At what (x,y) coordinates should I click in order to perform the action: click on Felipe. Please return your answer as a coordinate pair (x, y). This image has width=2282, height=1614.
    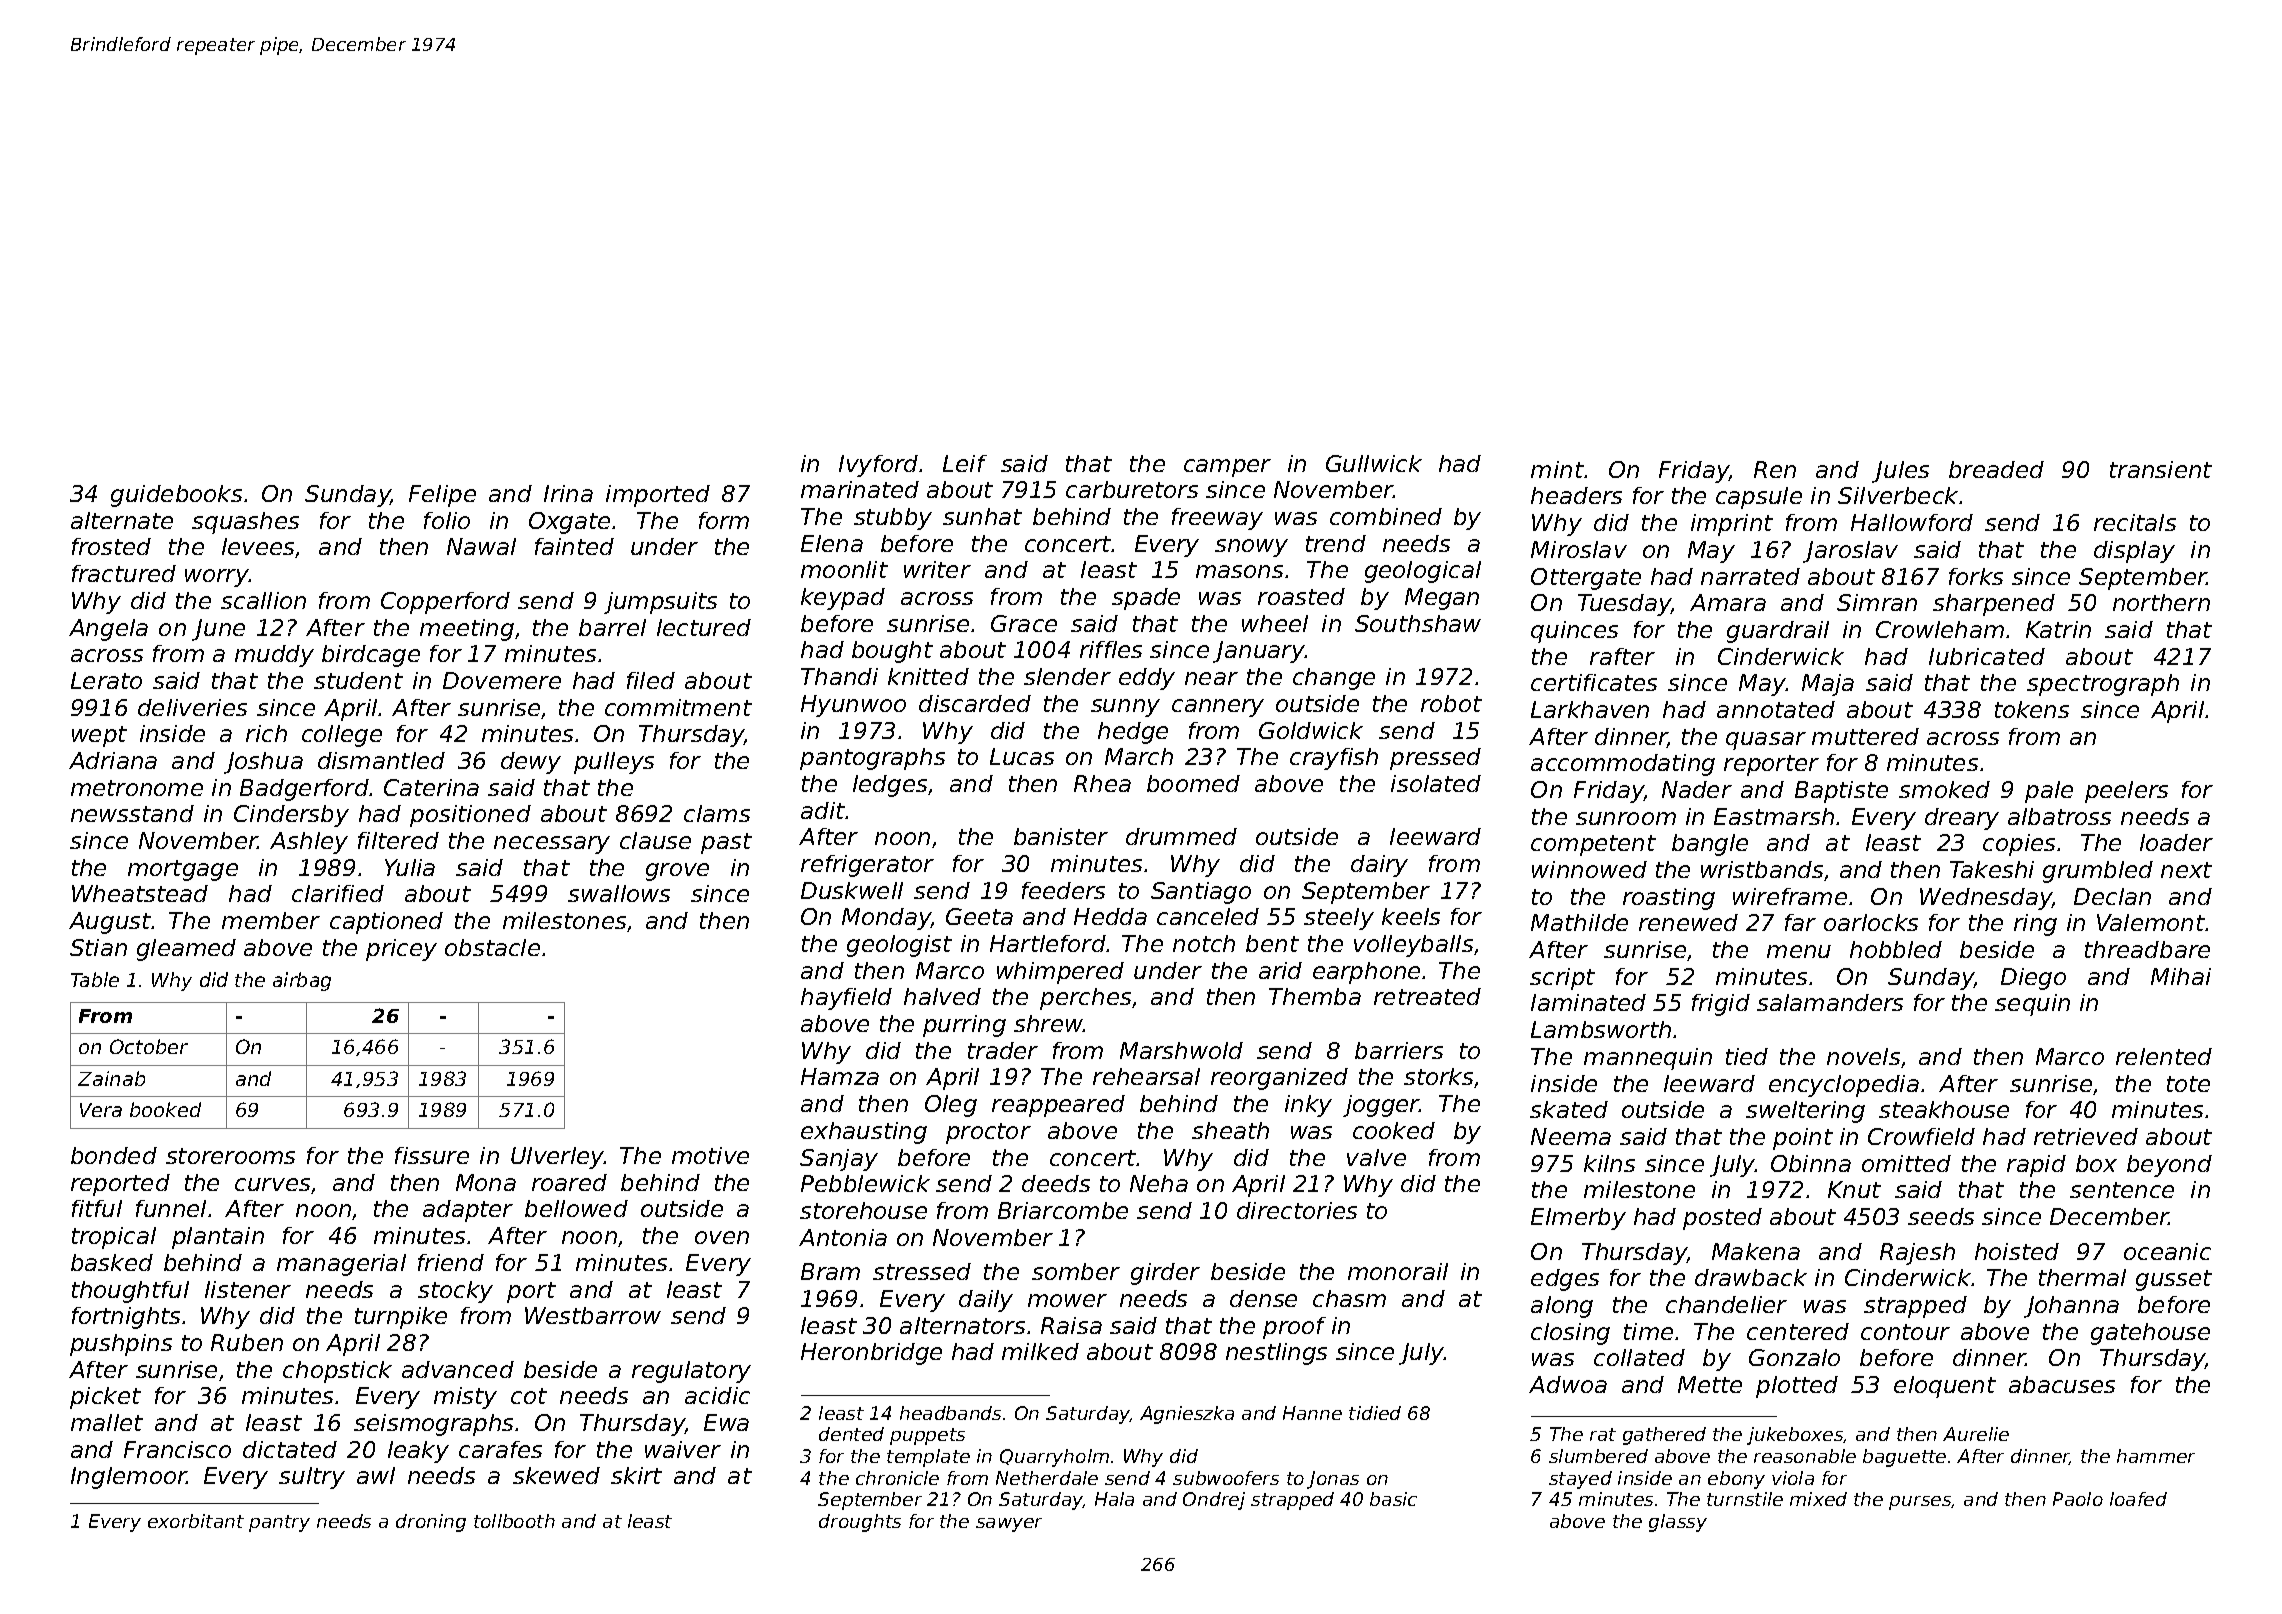
    Looking at the image, I should click on (442, 496).
